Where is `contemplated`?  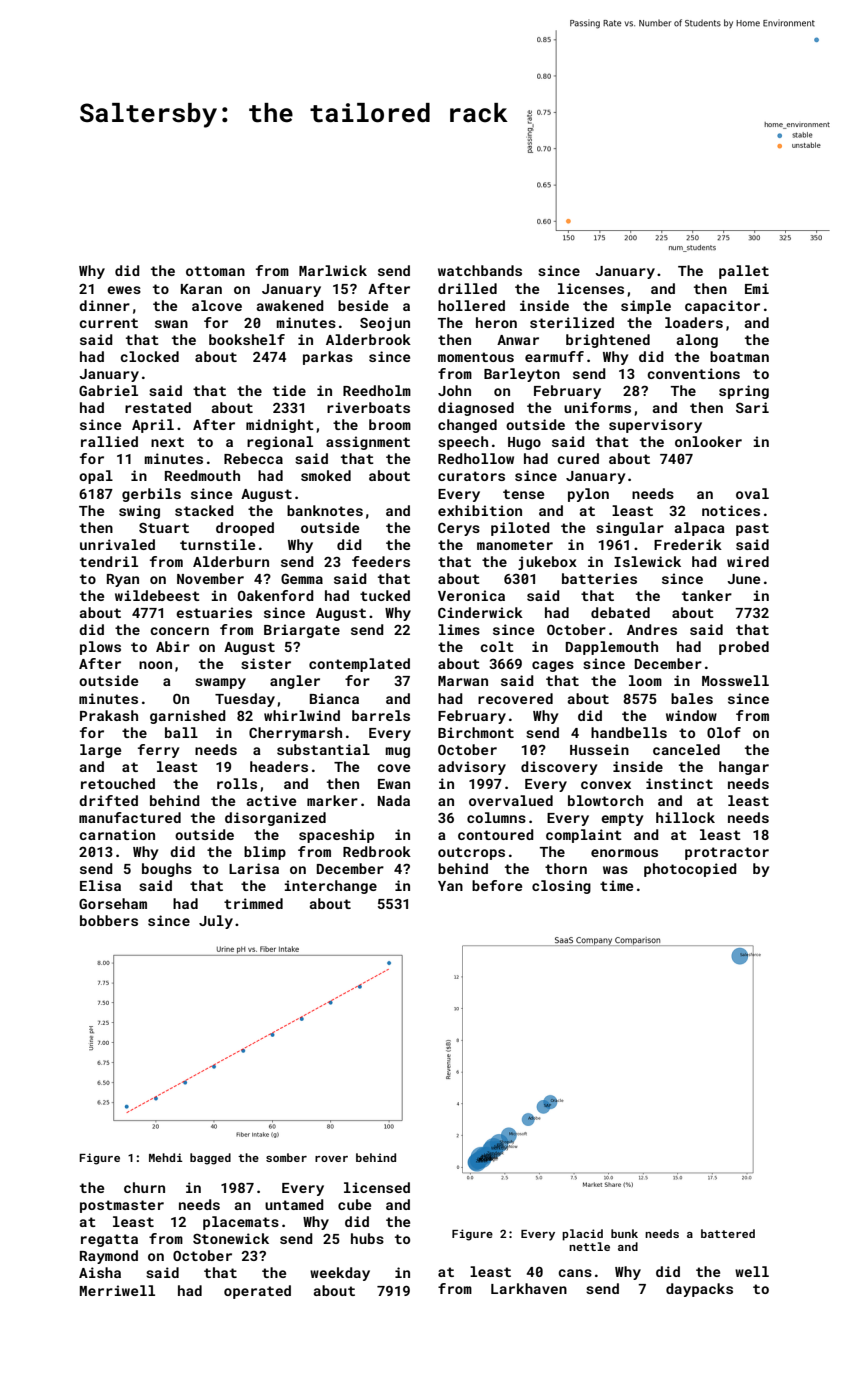
contemplated is located at coordinates (359, 665).
